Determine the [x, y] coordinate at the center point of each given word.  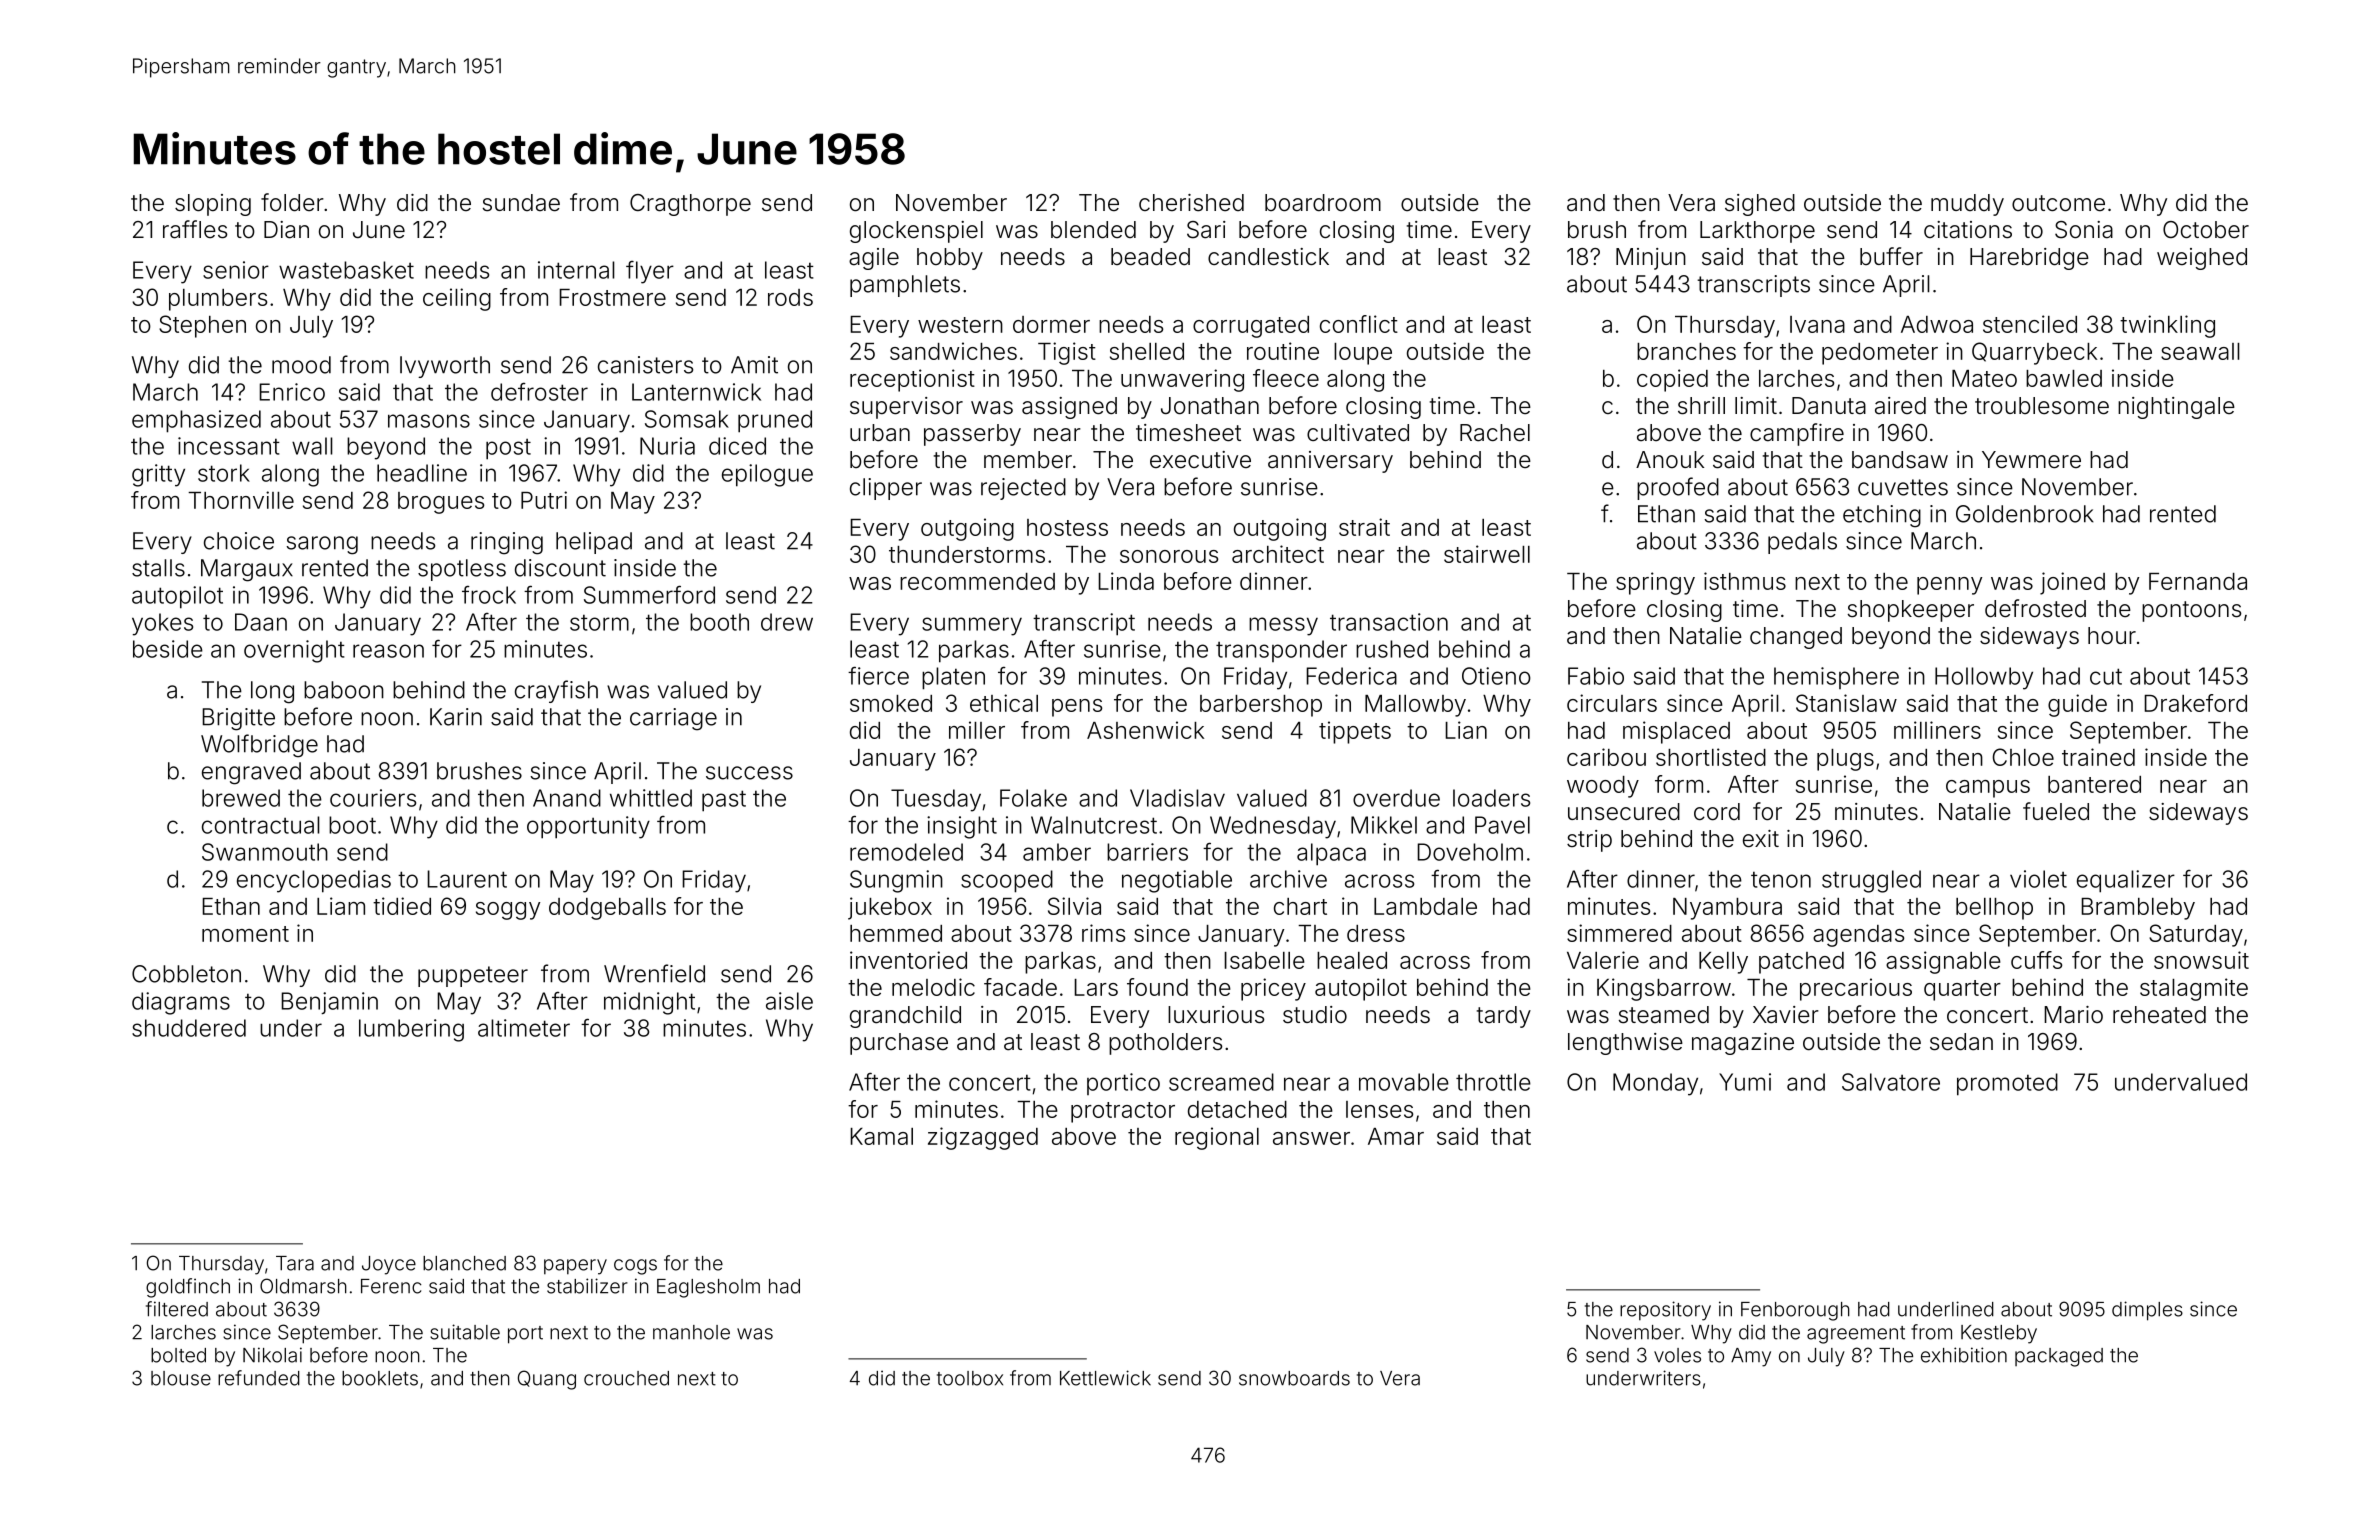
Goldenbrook [2025, 514]
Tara [295, 1263]
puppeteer [473, 976]
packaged [2059, 1357]
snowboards [1294, 1378]
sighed [1760, 205]
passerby [972, 435]
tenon [1781, 880]
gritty [158, 475]
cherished [1191, 203]
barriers [1147, 852]
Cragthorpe [690, 205]
